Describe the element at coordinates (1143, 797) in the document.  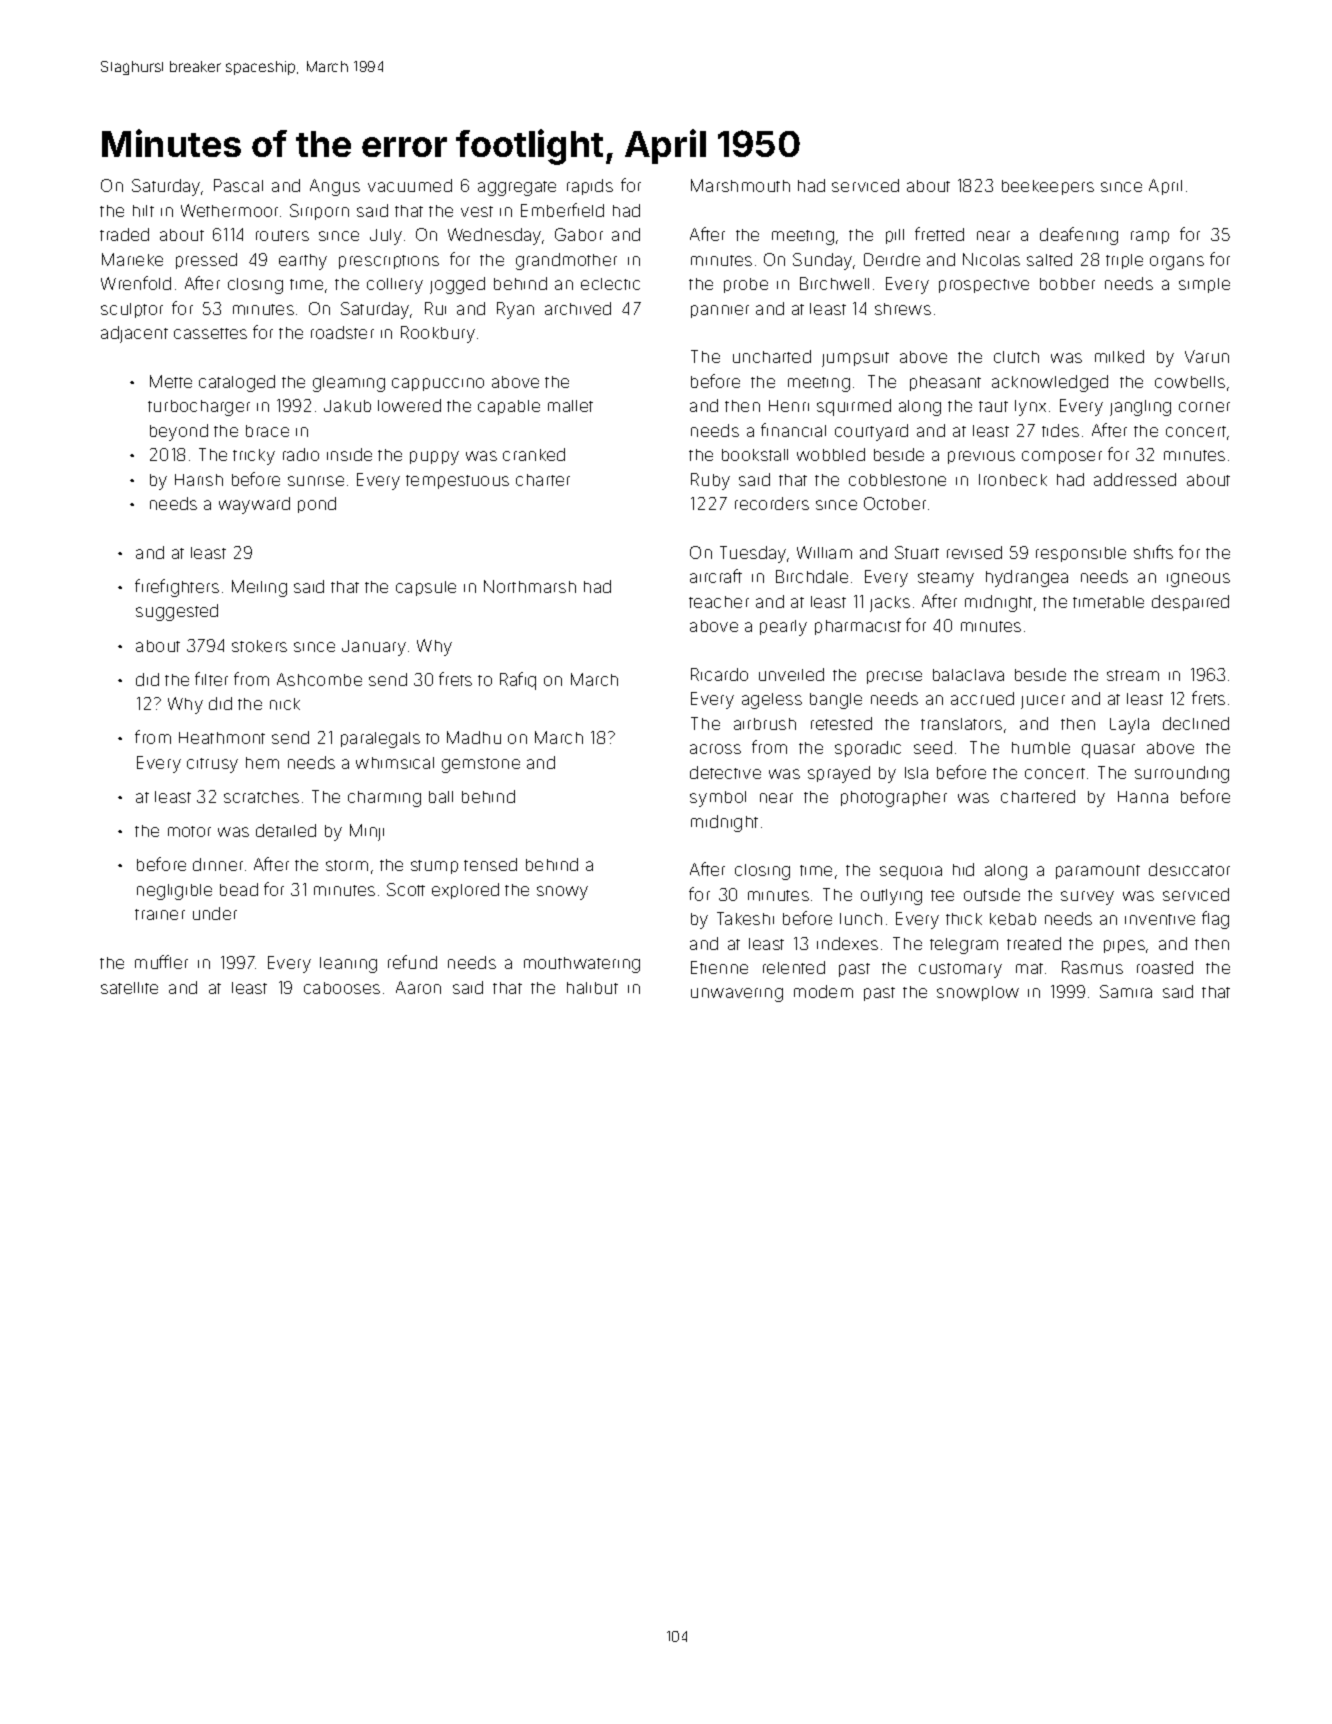
I see `Hanna` at that location.
